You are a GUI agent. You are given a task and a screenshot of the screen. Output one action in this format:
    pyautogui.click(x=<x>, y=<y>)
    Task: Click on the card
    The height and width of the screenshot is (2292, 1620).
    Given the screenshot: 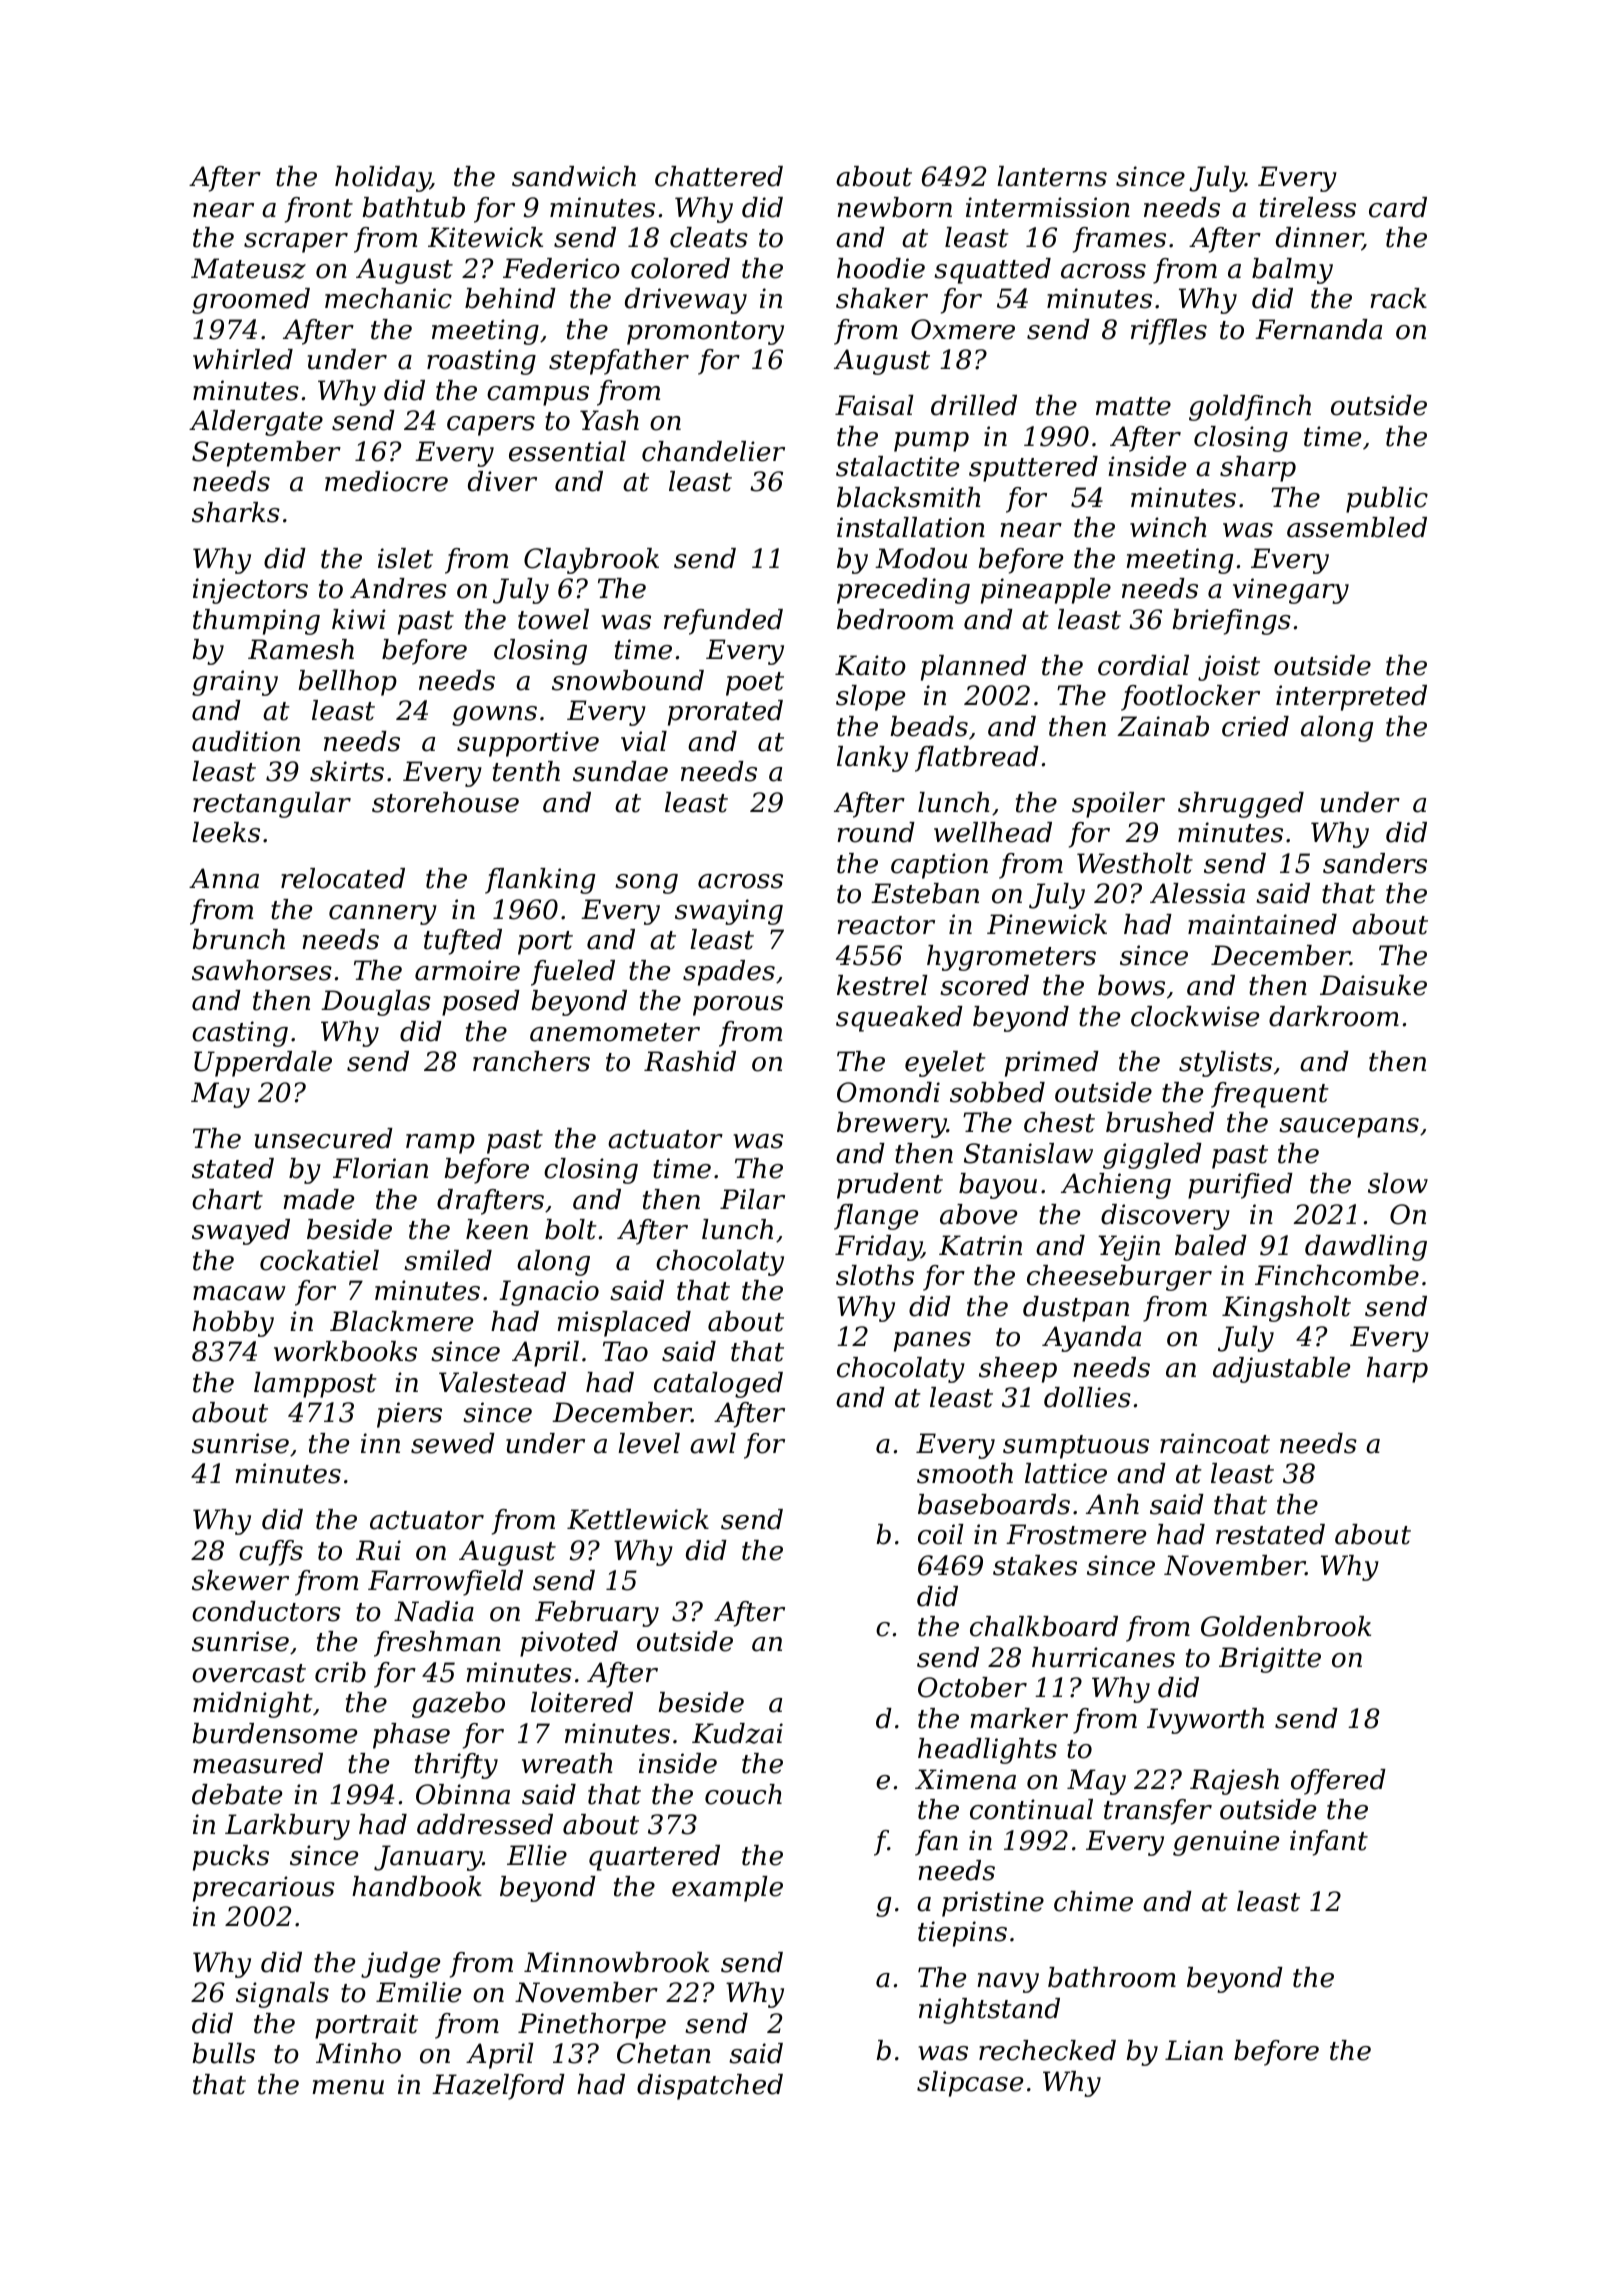 What is the action you would take?
    pyautogui.click(x=1398, y=207)
